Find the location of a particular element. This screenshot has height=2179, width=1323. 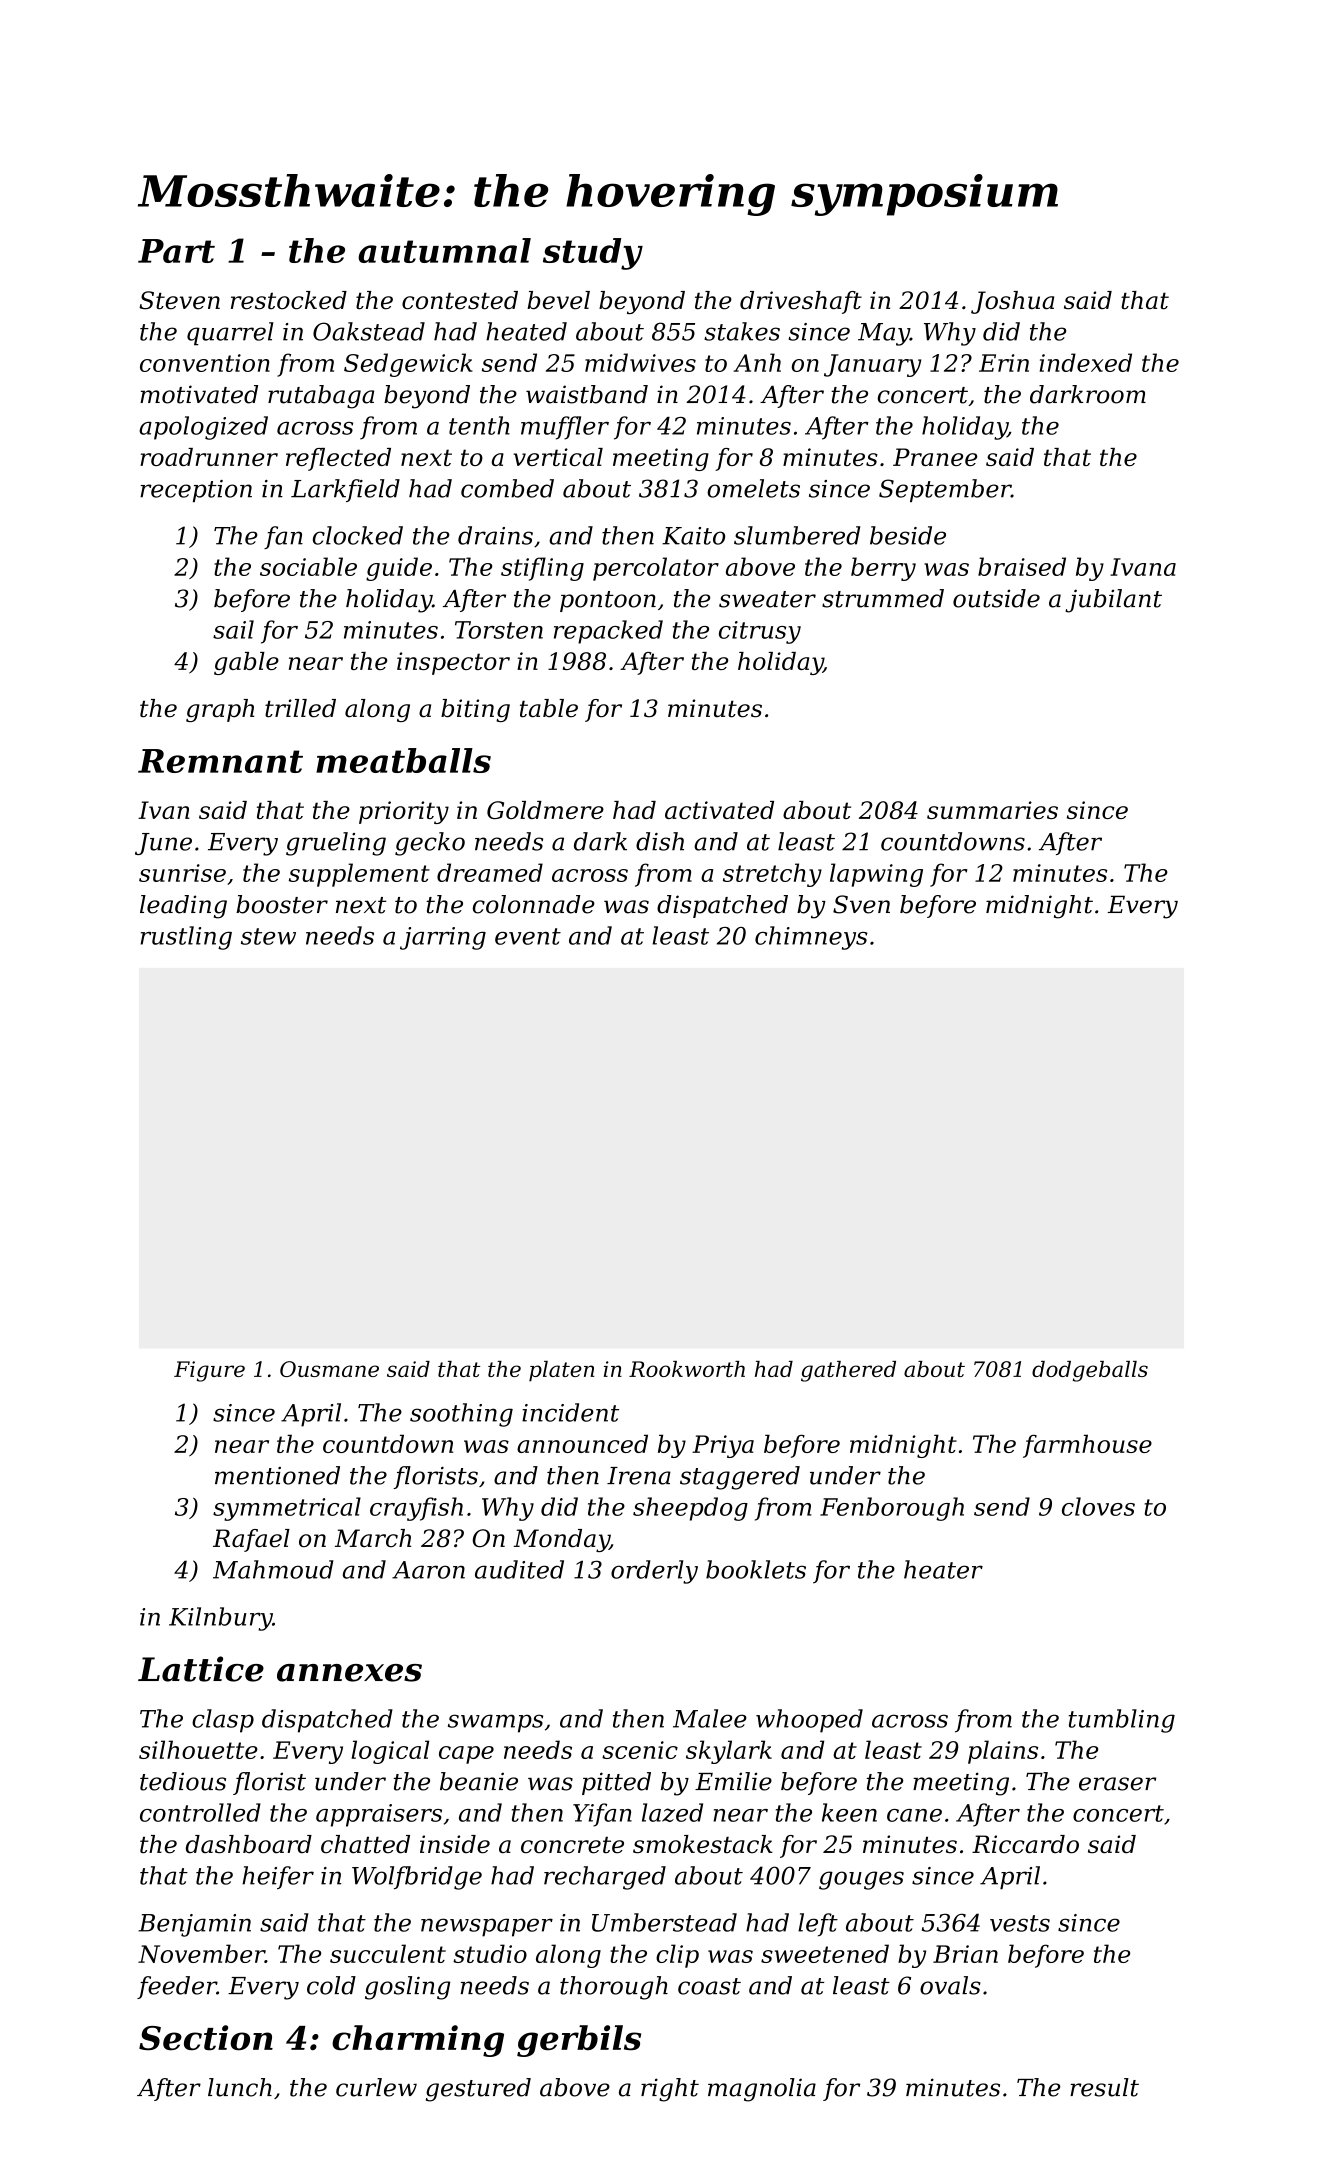

Pranee is located at coordinates (935, 457).
